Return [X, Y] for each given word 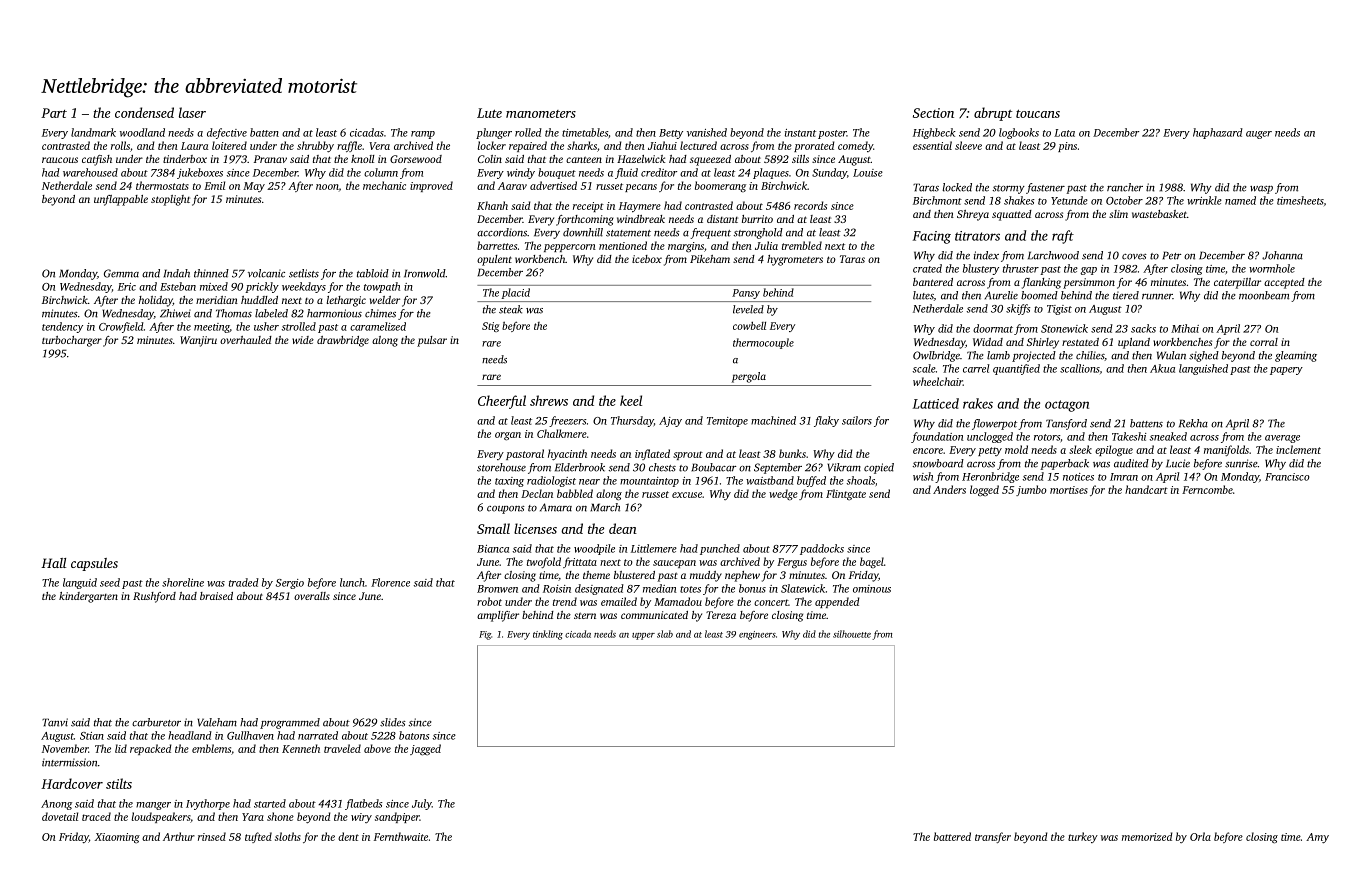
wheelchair [938, 381]
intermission [69, 762]
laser [192, 112]
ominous [872, 589]
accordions [502, 232]
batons [414, 735]
